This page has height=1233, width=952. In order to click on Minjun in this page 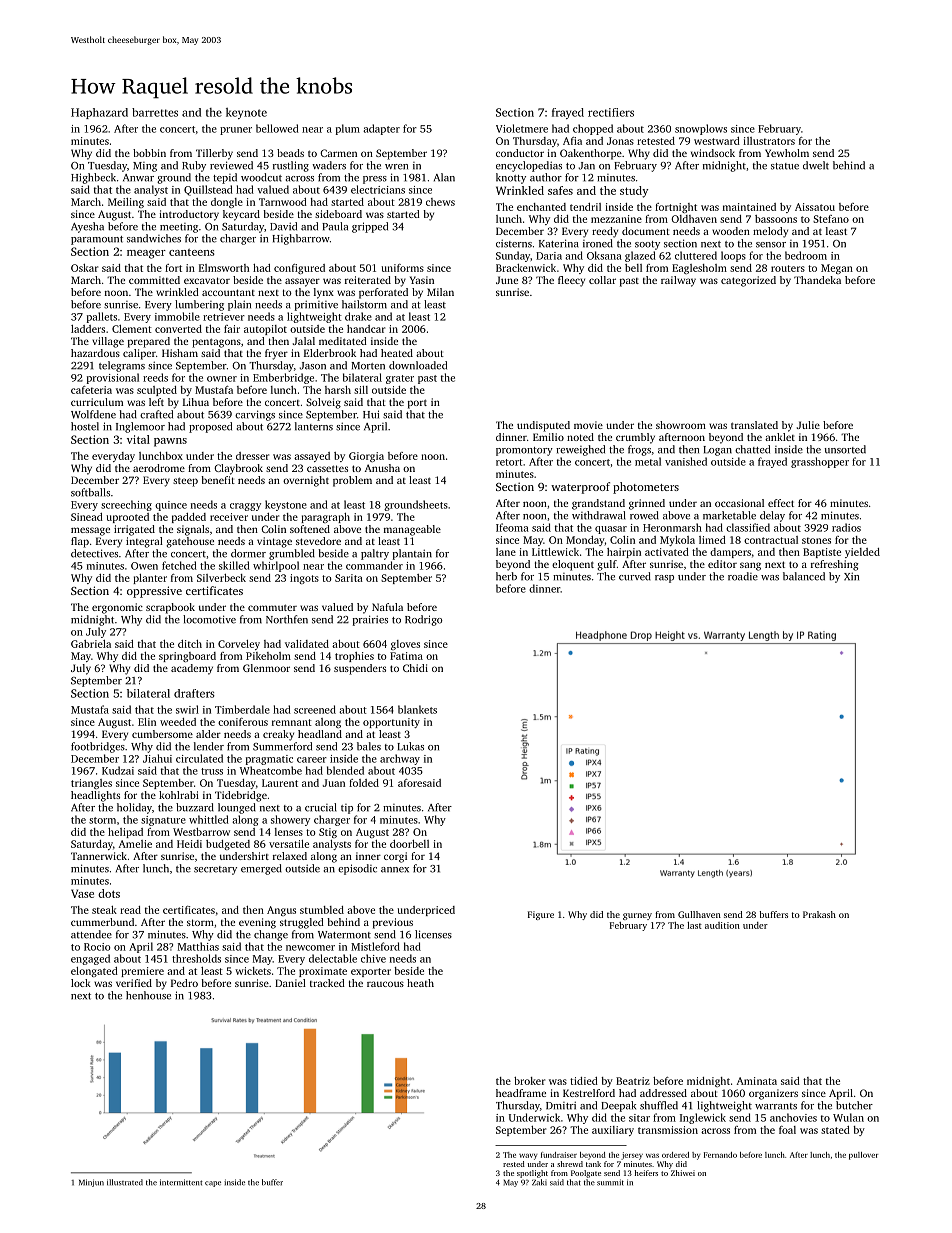, I will do `click(91, 1183)`.
